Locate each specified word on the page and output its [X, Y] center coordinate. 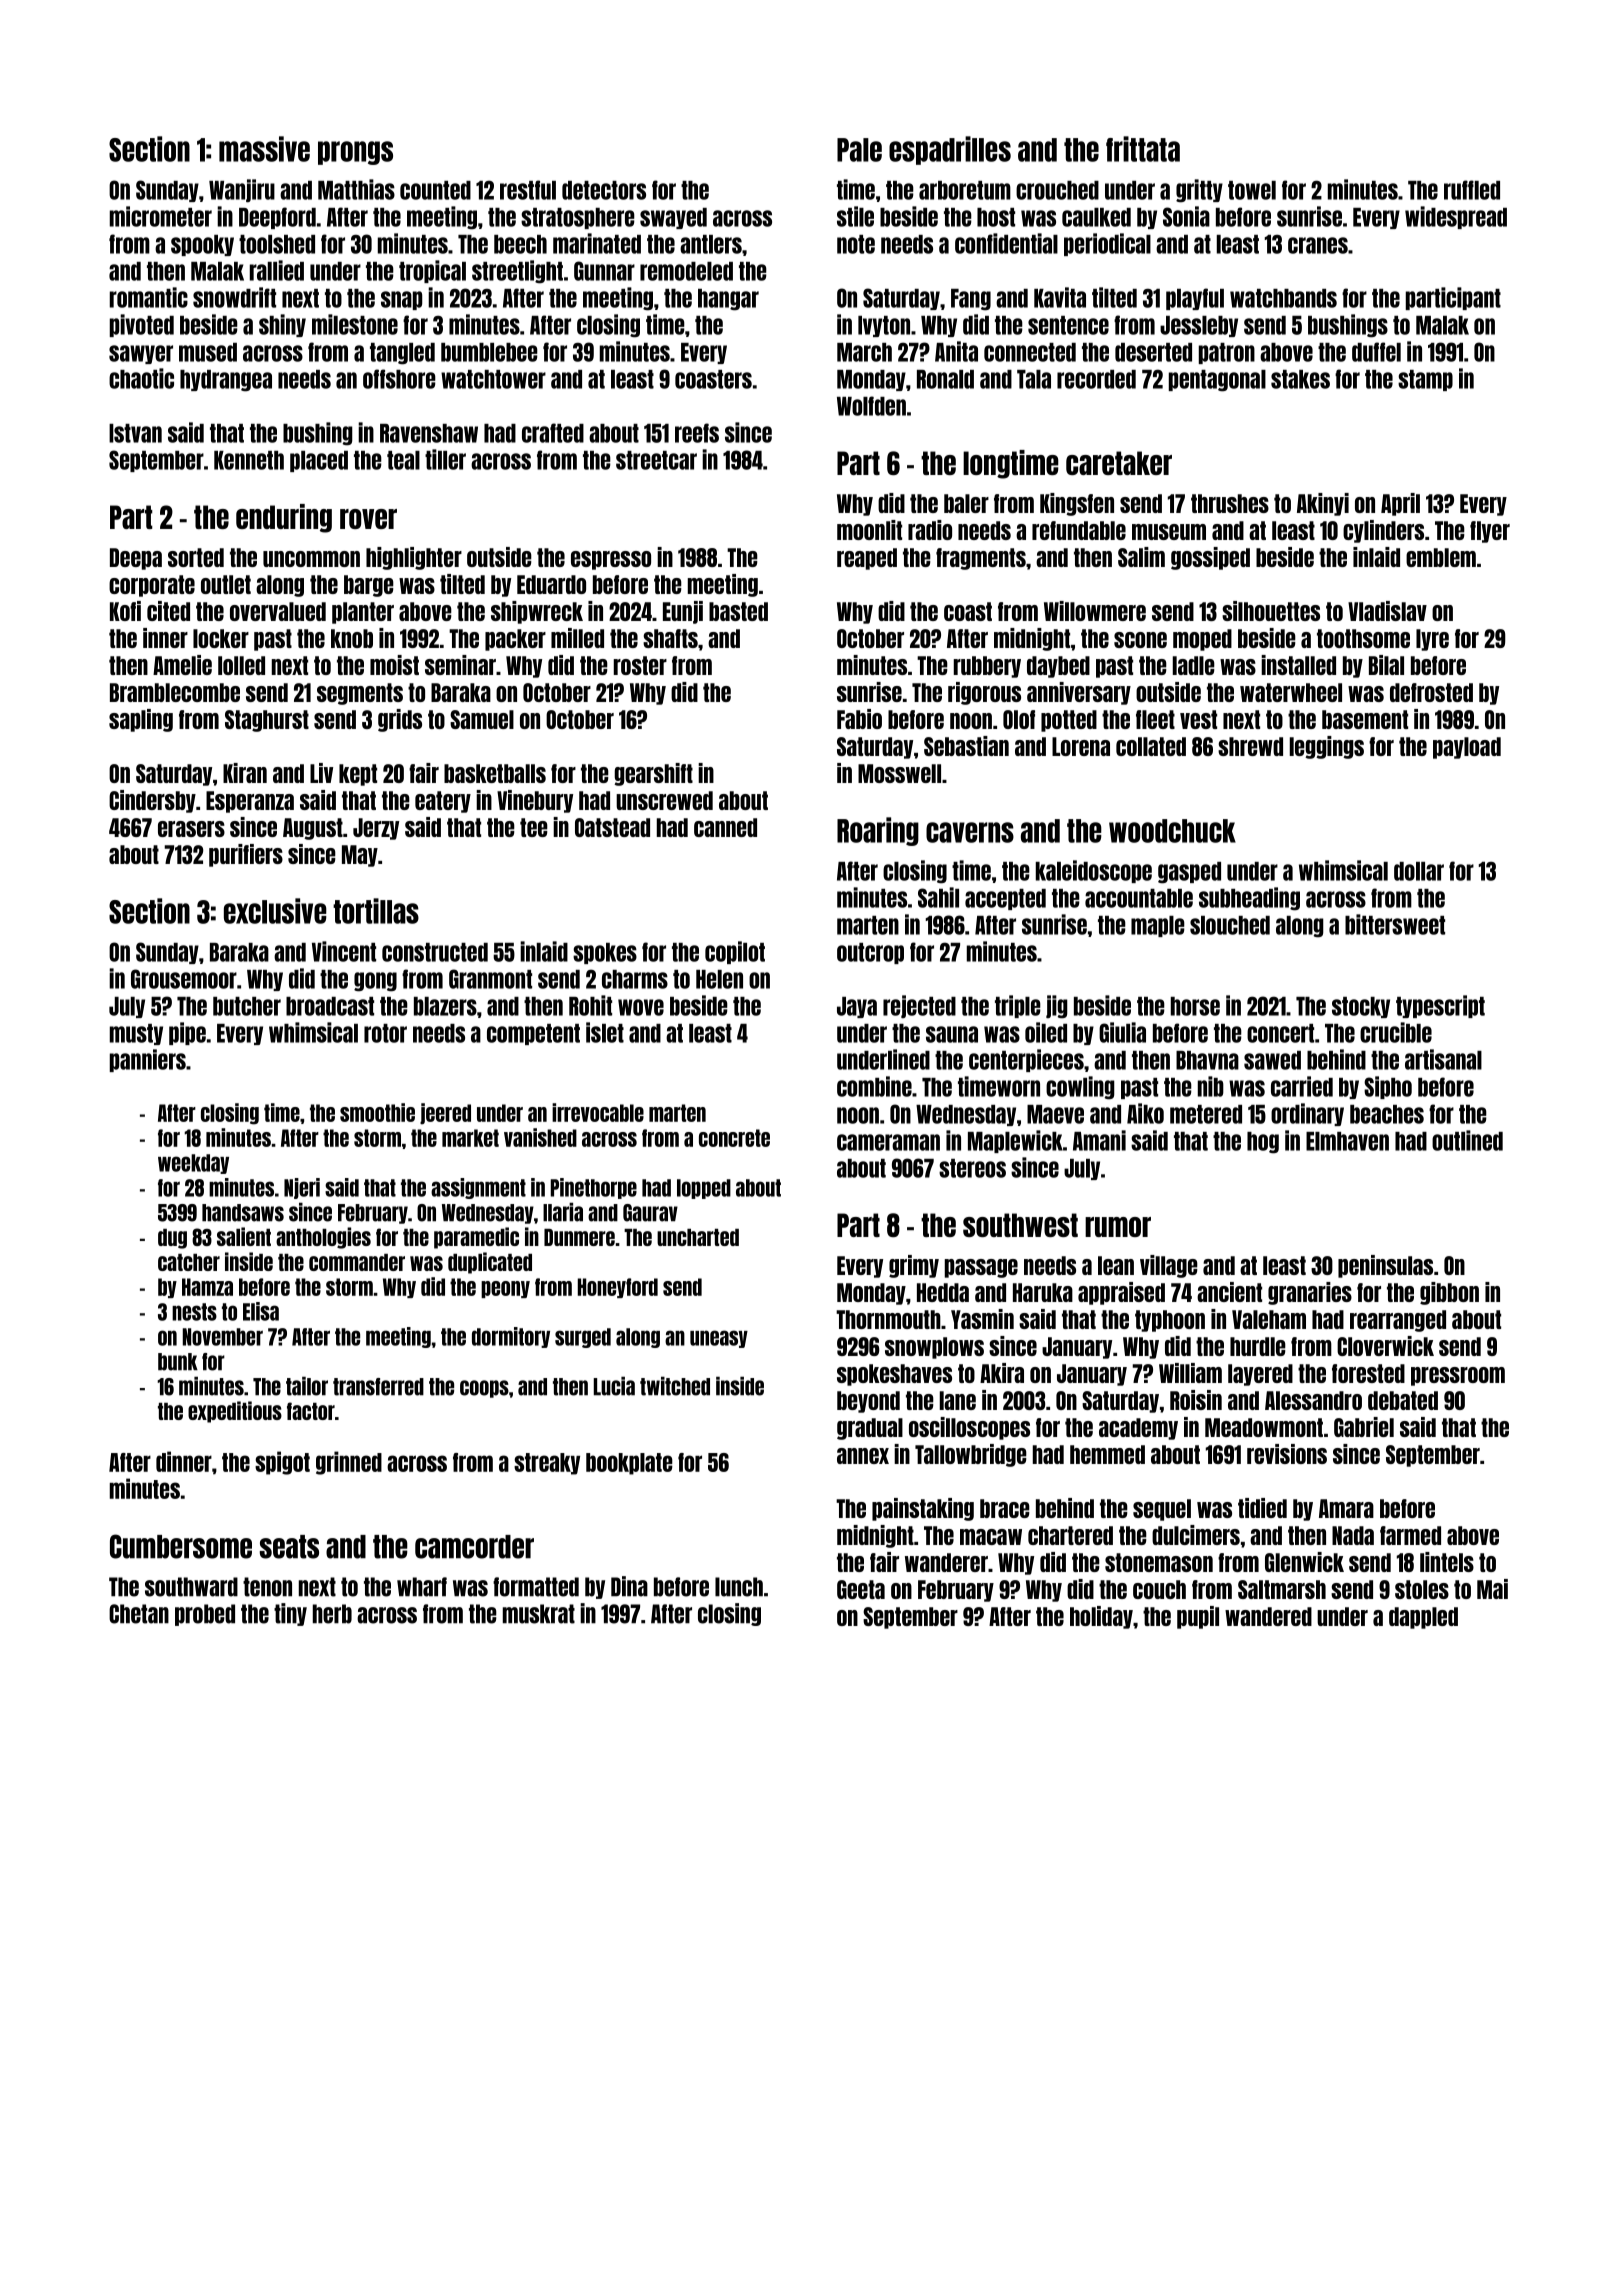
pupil [1198, 1617]
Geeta [861, 1589]
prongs [355, 153]
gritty [1199, 191]
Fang [971, 300]
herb [332, 1614]
